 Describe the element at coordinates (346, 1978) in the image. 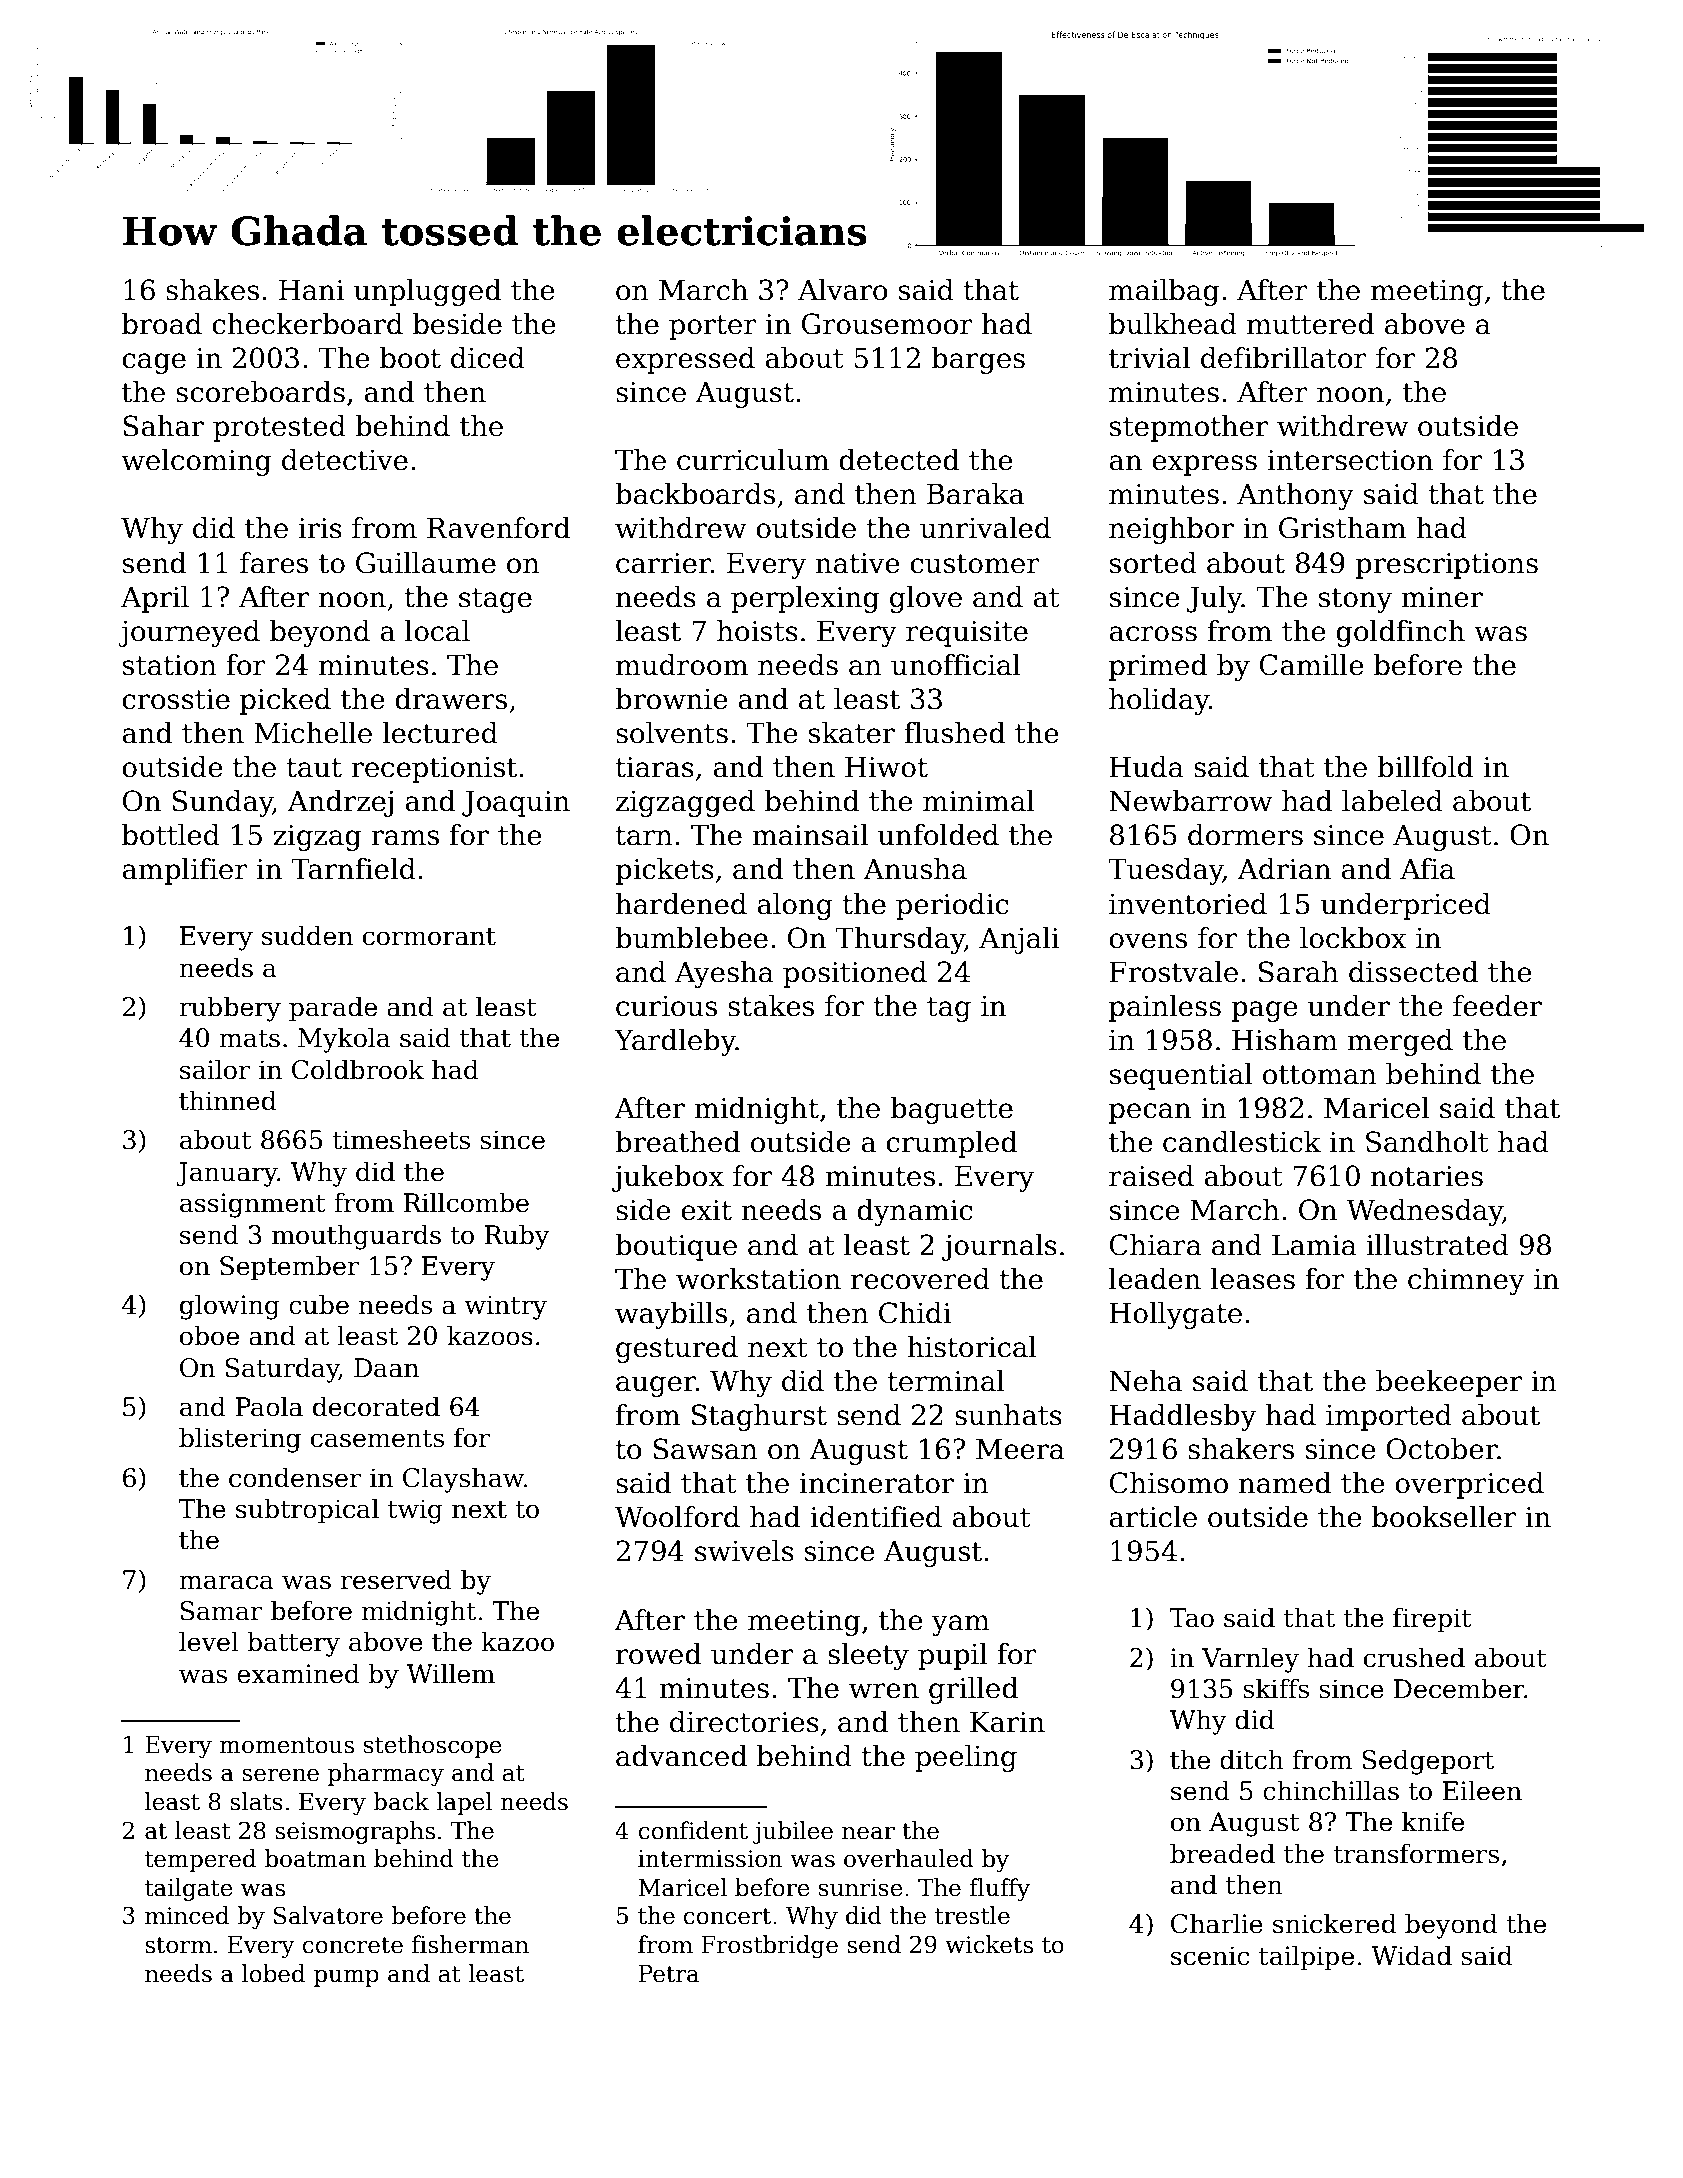

I see `pump` at that location.
